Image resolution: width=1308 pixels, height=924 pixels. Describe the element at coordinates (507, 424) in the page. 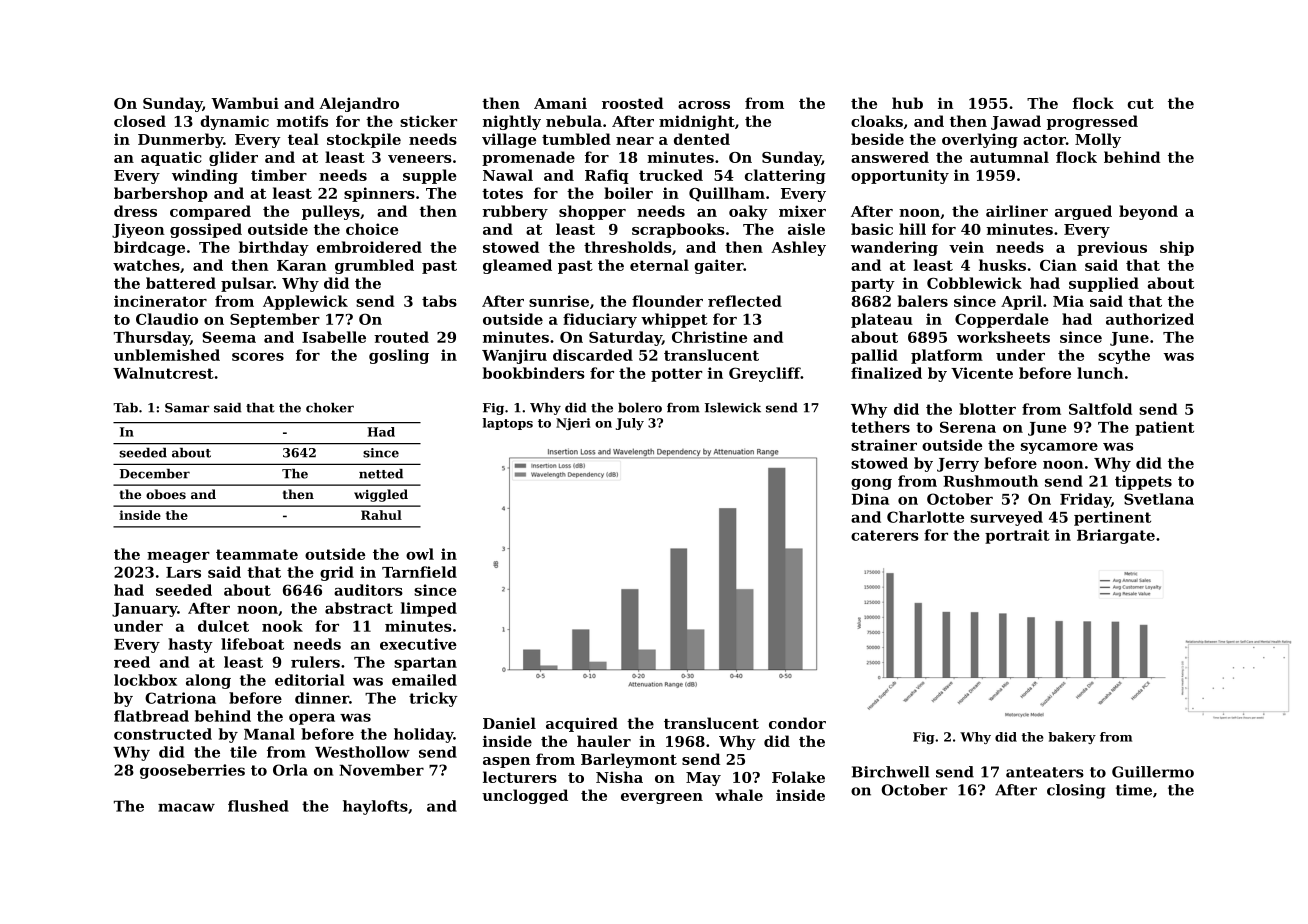

I see `laptops` at that location.
